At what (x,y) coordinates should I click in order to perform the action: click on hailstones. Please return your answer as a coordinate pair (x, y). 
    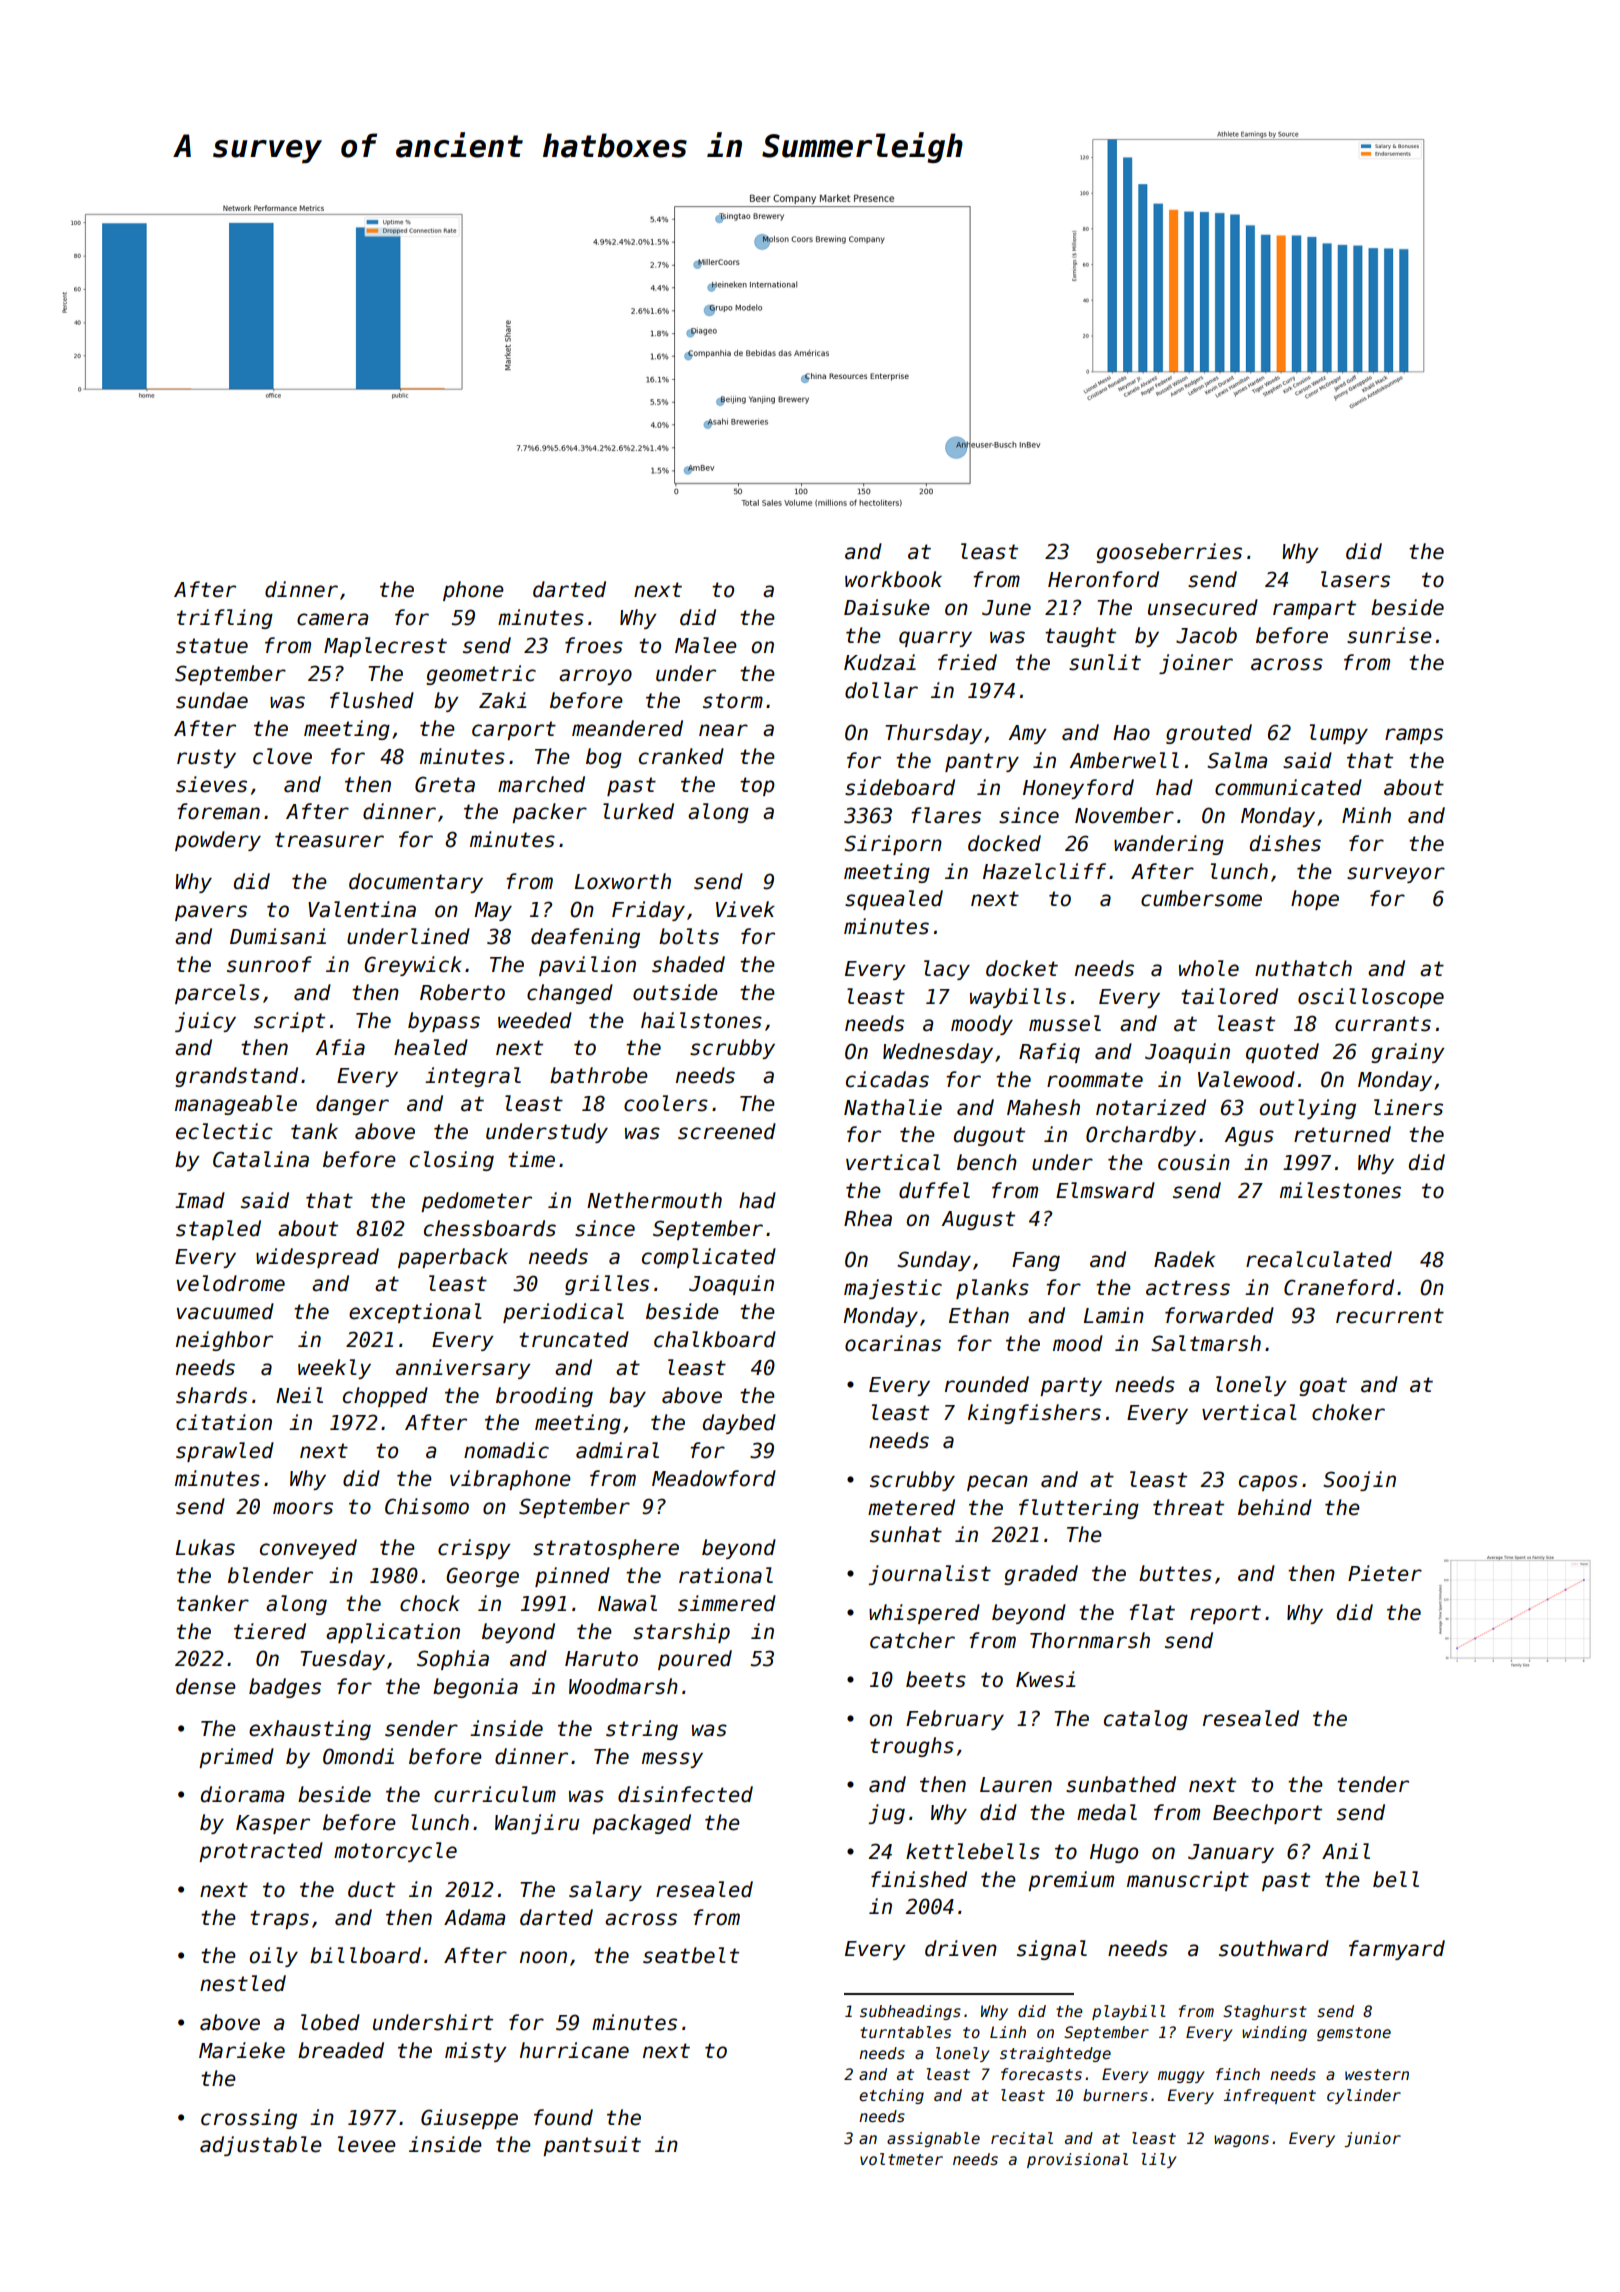
    Looking at the image, I should click on (701, 1020).
